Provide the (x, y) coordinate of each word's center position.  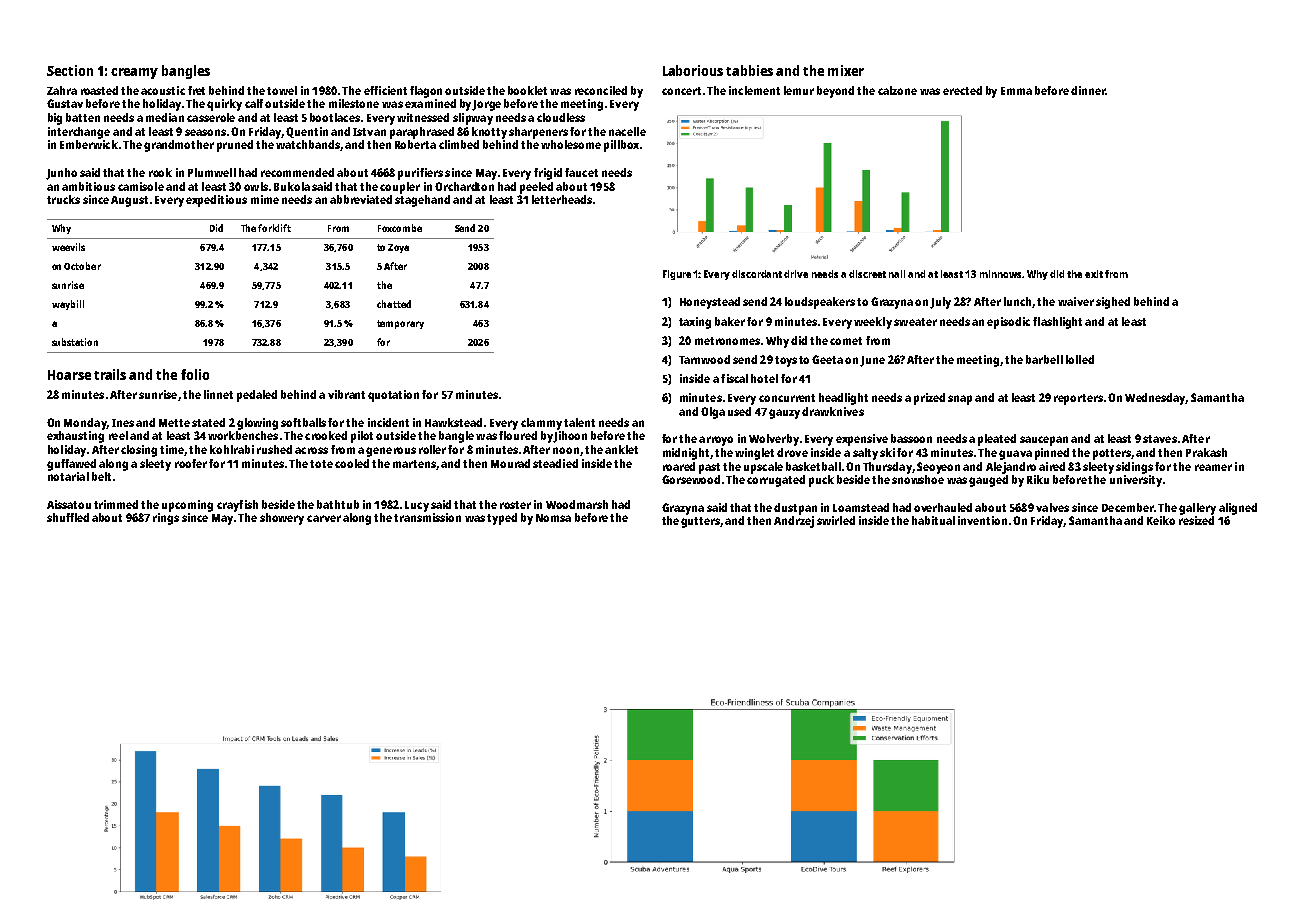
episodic (1008, 323)
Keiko (1161, 520)
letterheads (562, 199)
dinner (1088, 90)
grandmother (179, 146)
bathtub (338, 504)
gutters (700, 522)
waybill (68, 305)
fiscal (734, 378)
